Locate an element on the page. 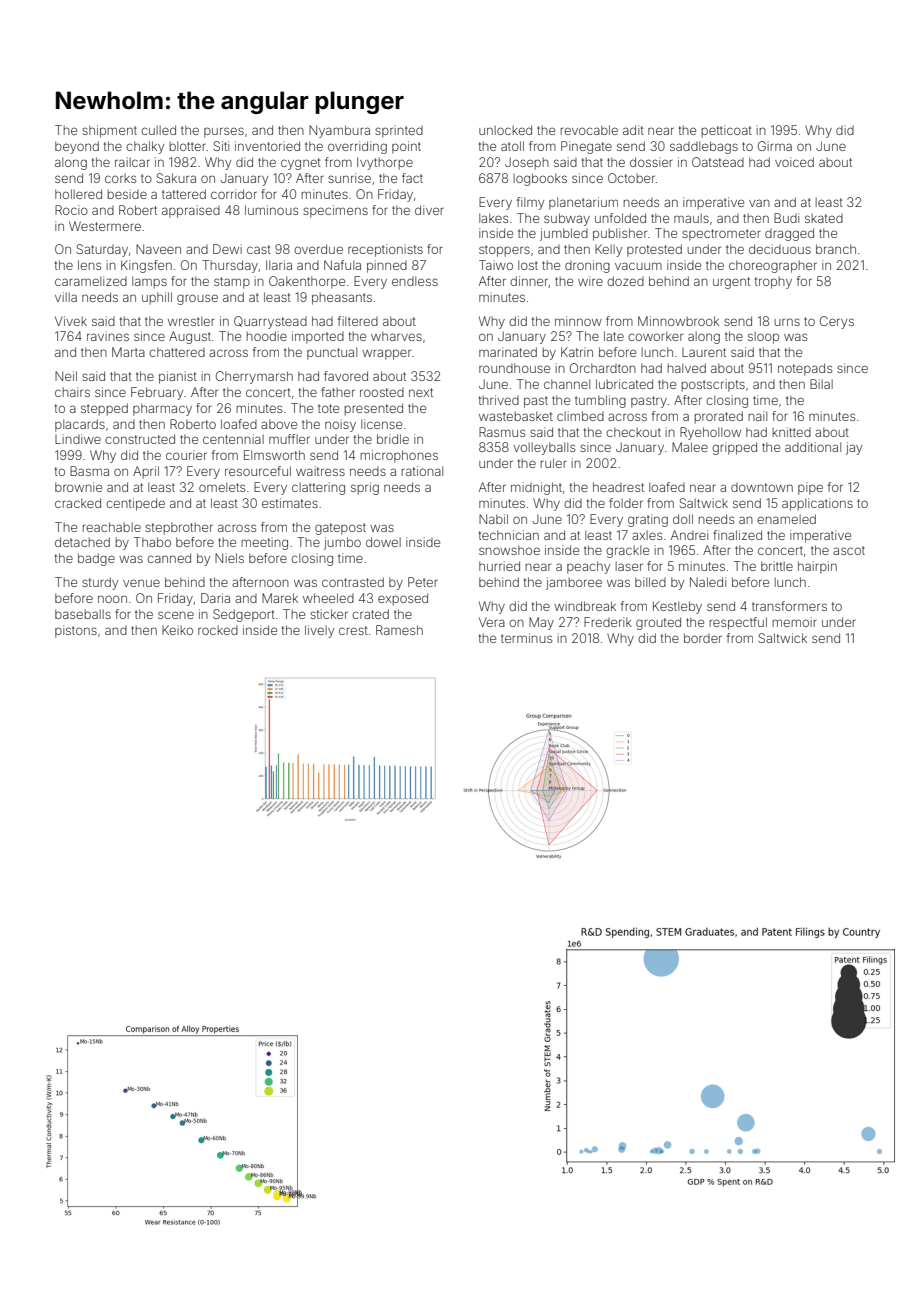 The width and height of the page is (924, 1308). border is located at coordinates (703, 638).
